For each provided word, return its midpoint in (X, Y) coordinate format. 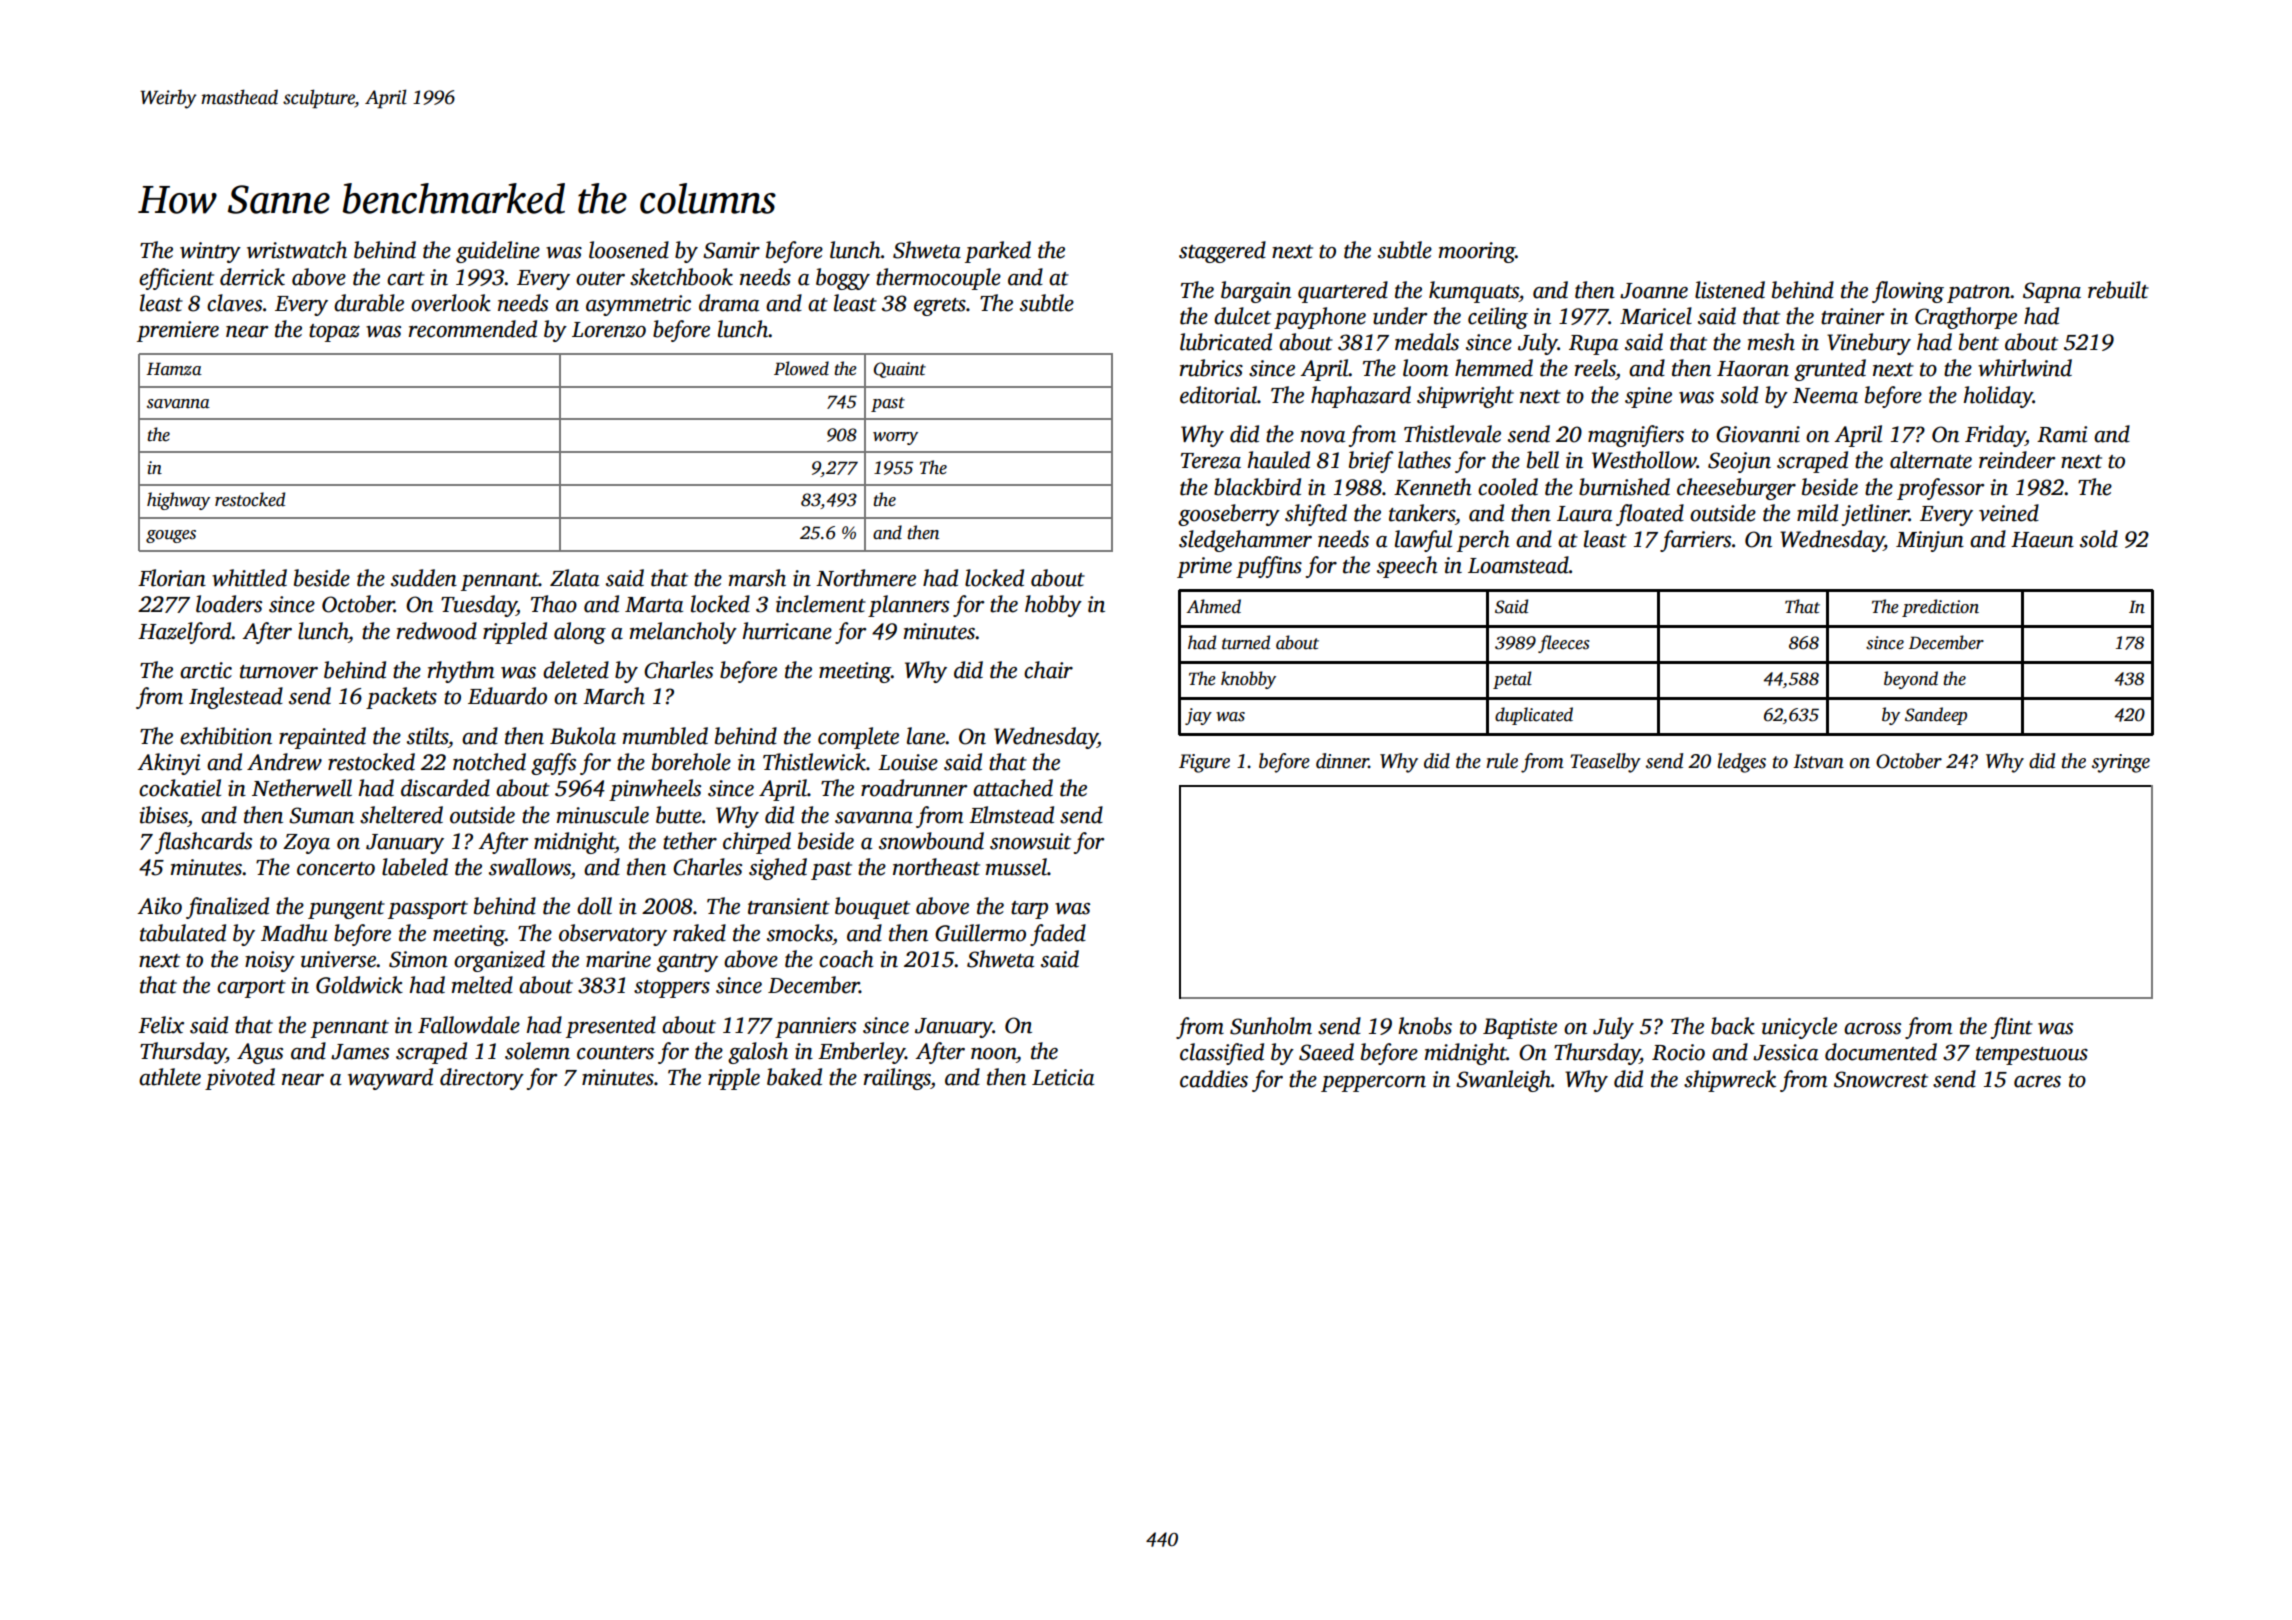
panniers (815, 1027)
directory (482, 1079)
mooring (1477, 252)
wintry (210, 252)
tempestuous (2032, 1056)
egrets (940, 307)
